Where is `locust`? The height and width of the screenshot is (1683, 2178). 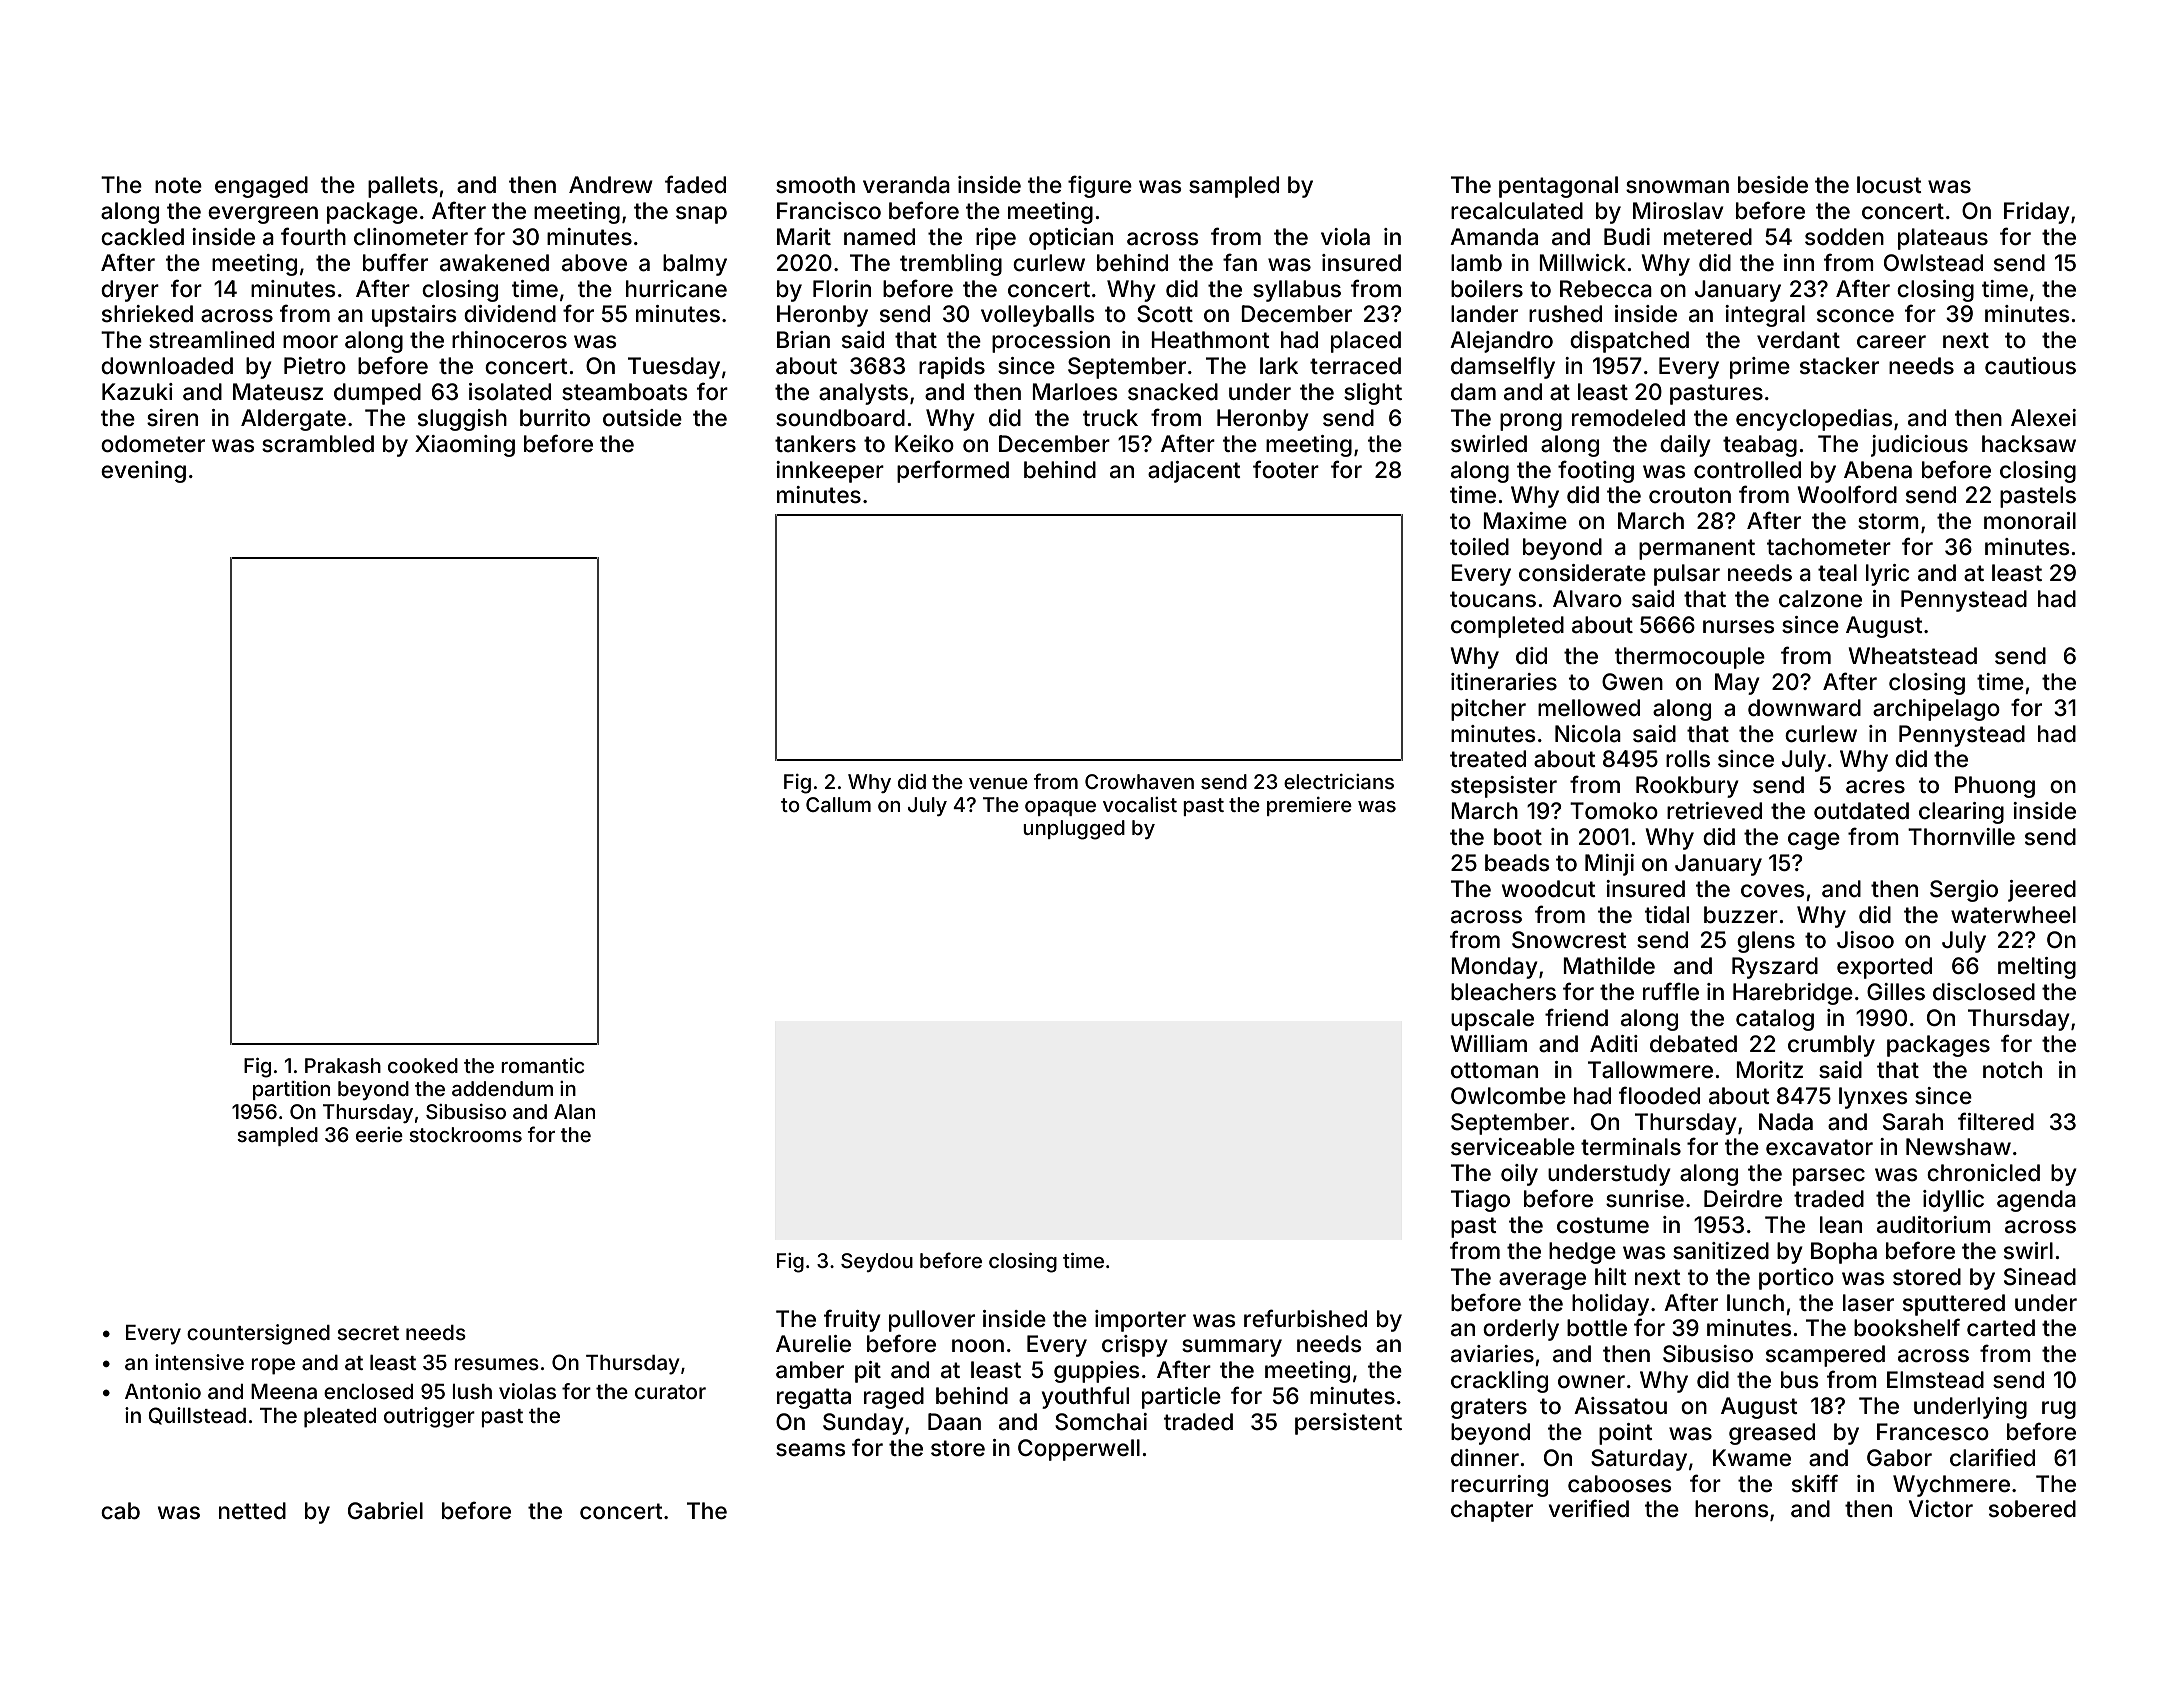 locust is located at coordinates (1889, 185).
